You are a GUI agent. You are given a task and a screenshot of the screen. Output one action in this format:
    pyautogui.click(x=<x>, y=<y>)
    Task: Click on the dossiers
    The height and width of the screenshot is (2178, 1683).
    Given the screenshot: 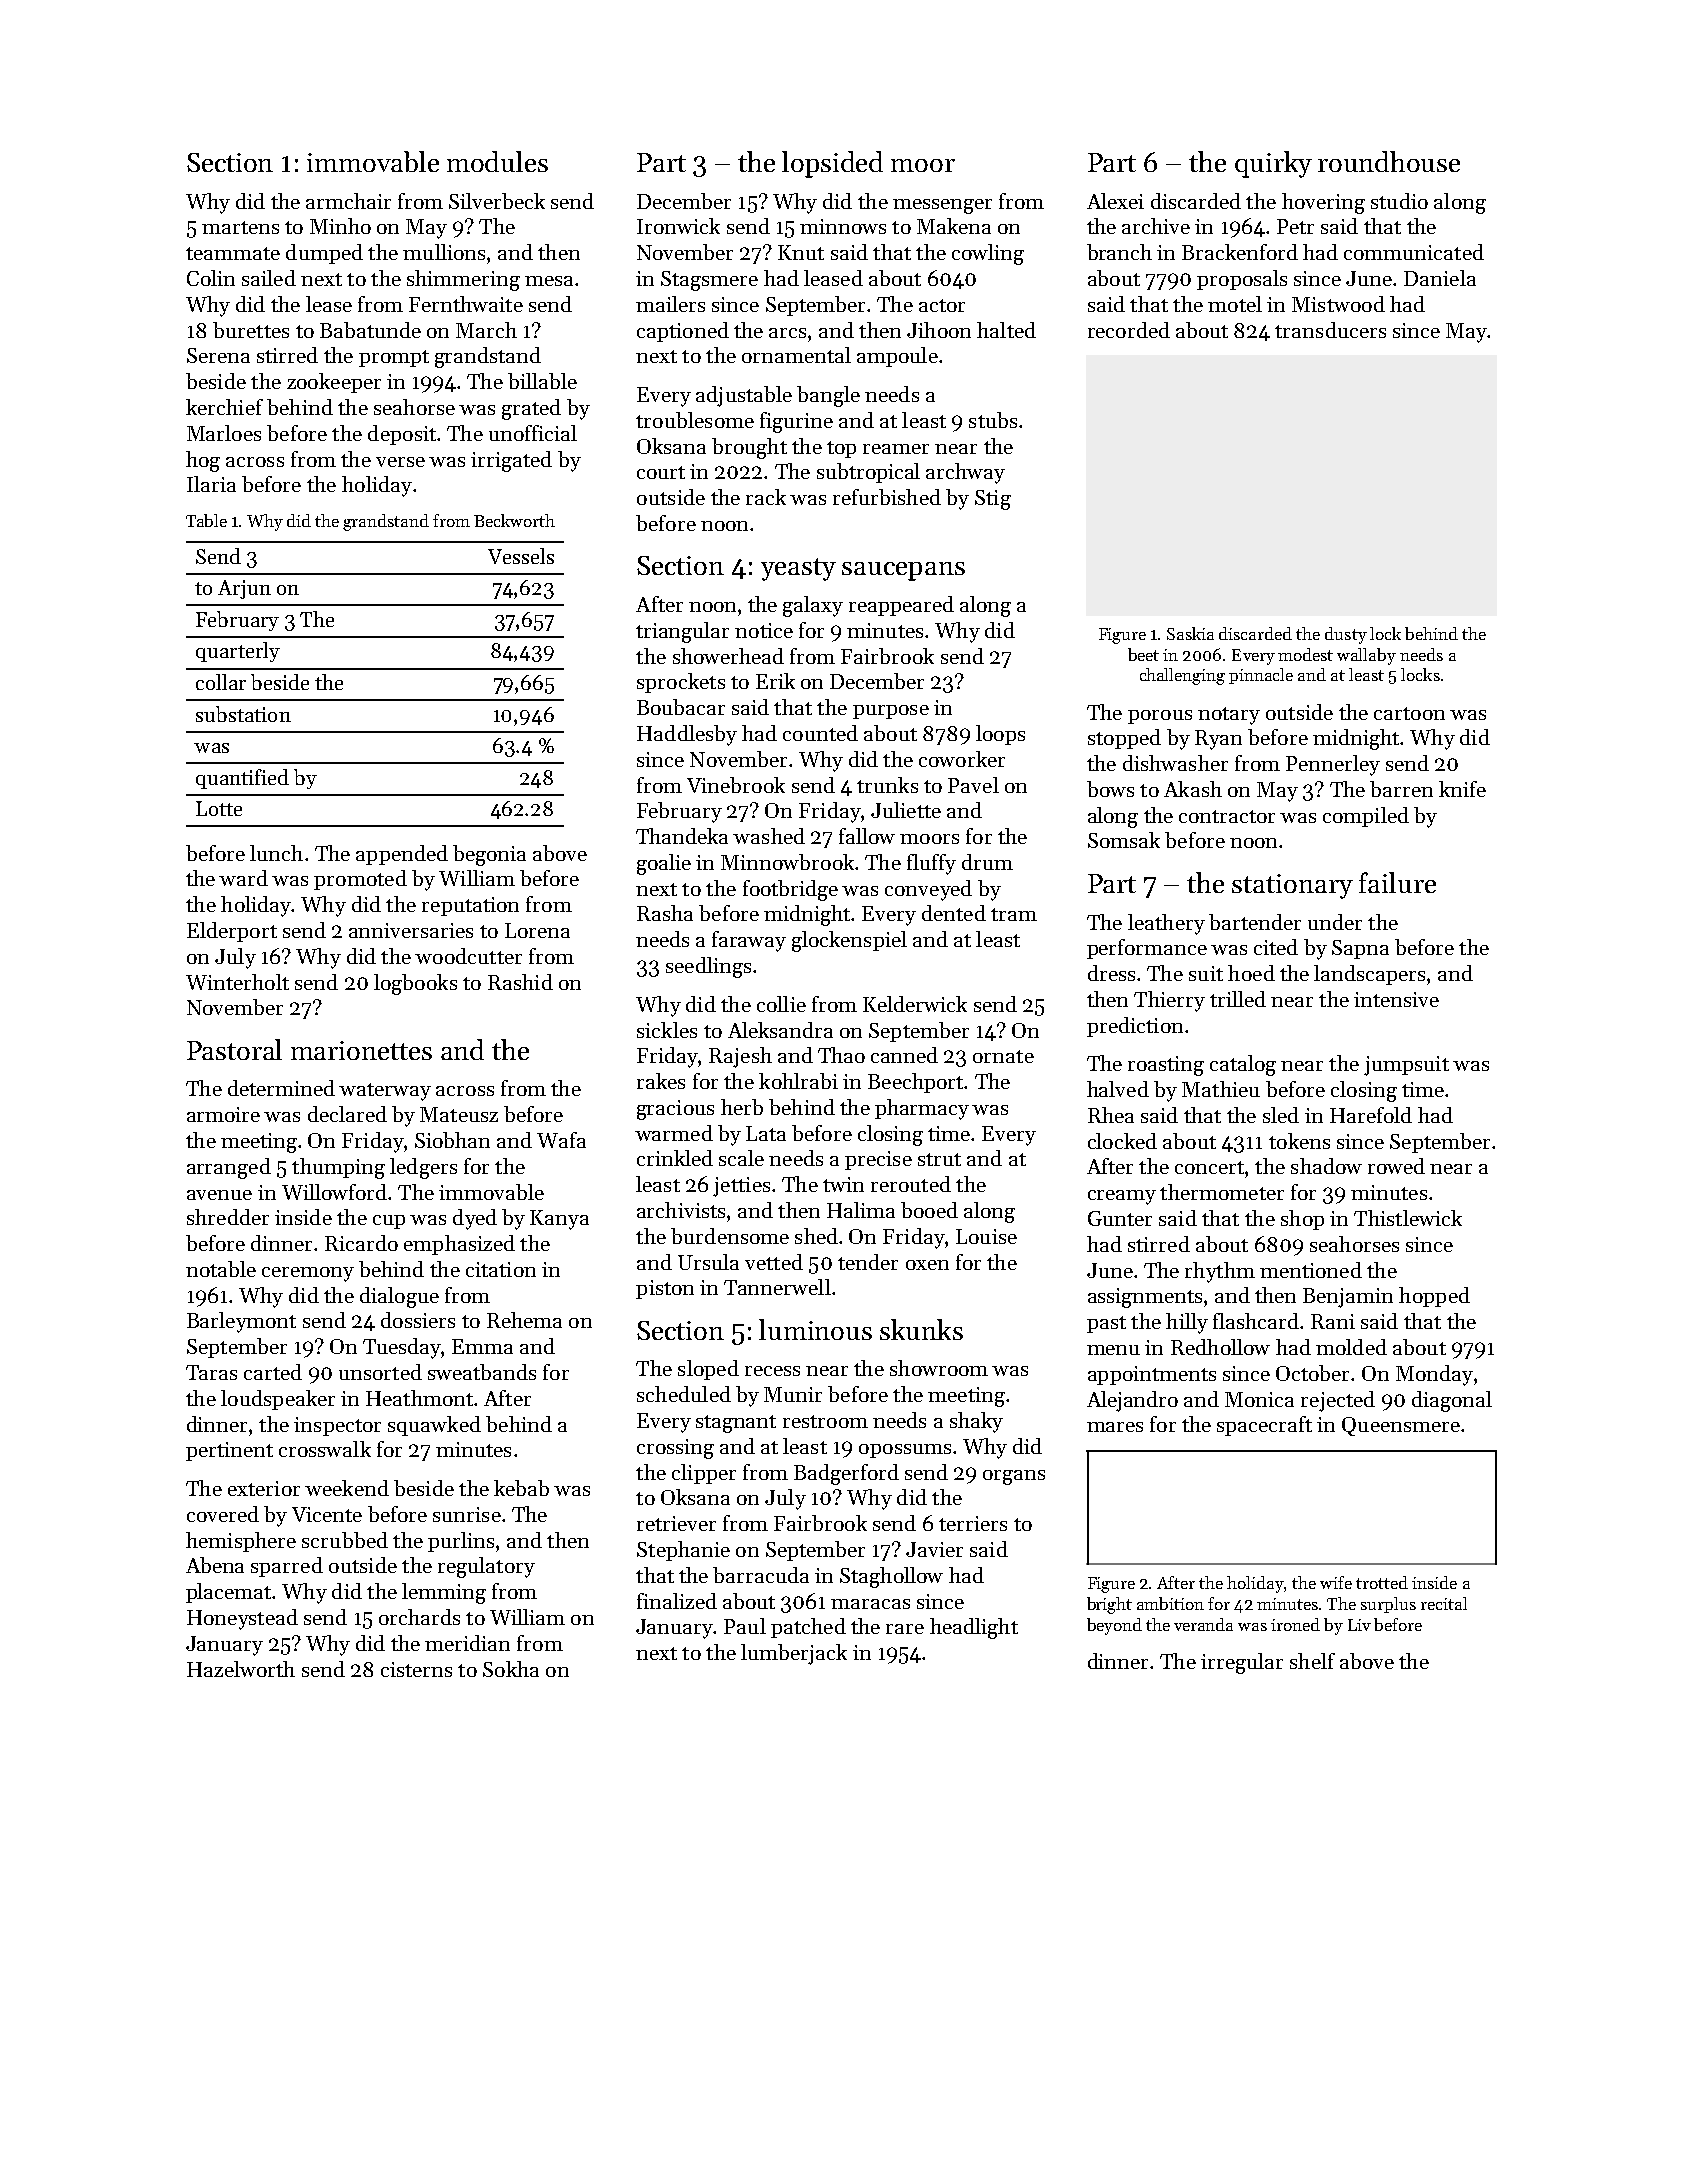 What is the action you would take?
    pyautogui.click(x=418, y=1320)
